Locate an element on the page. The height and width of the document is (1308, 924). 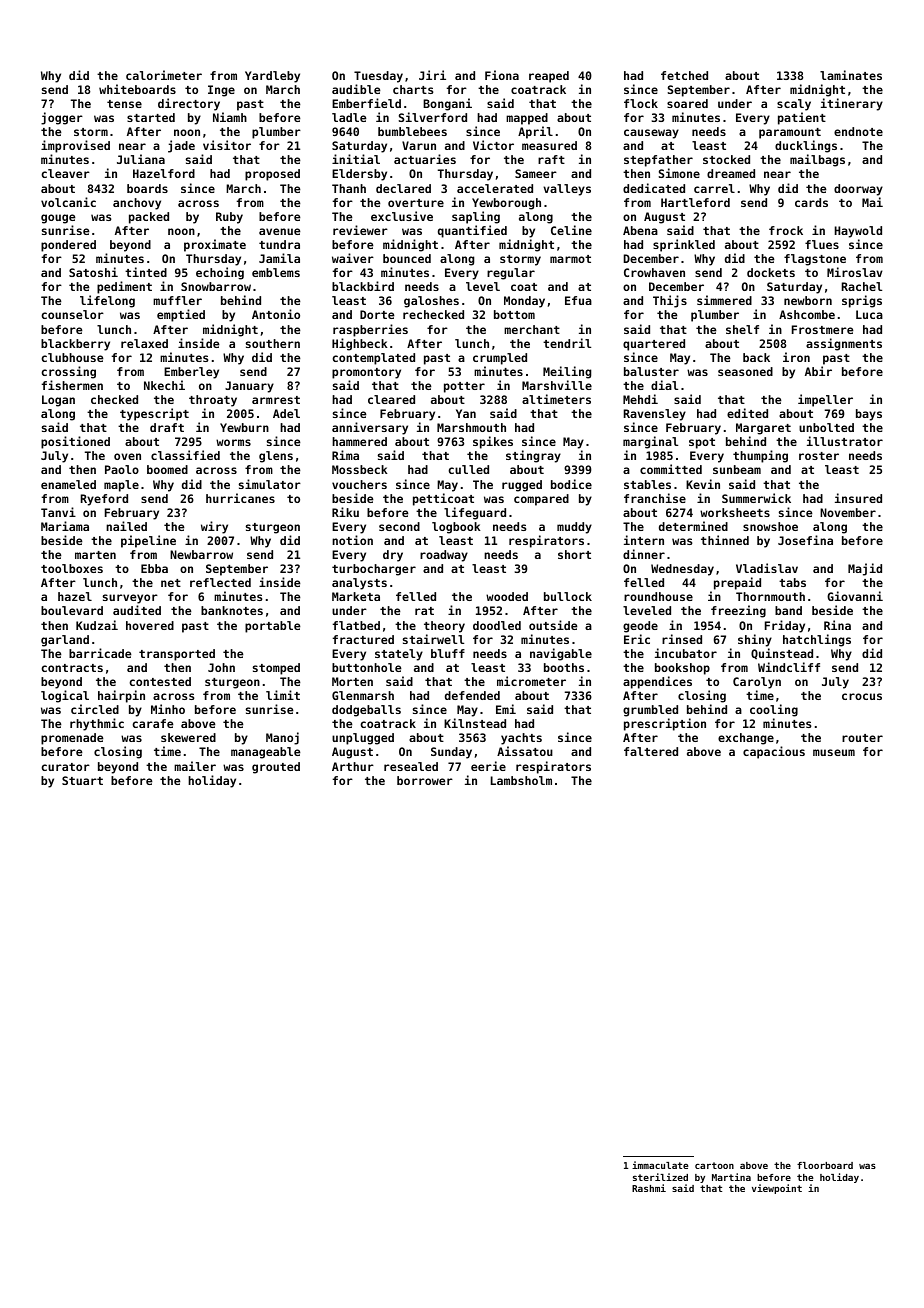
borrower is located at coordinates (425, 780).
